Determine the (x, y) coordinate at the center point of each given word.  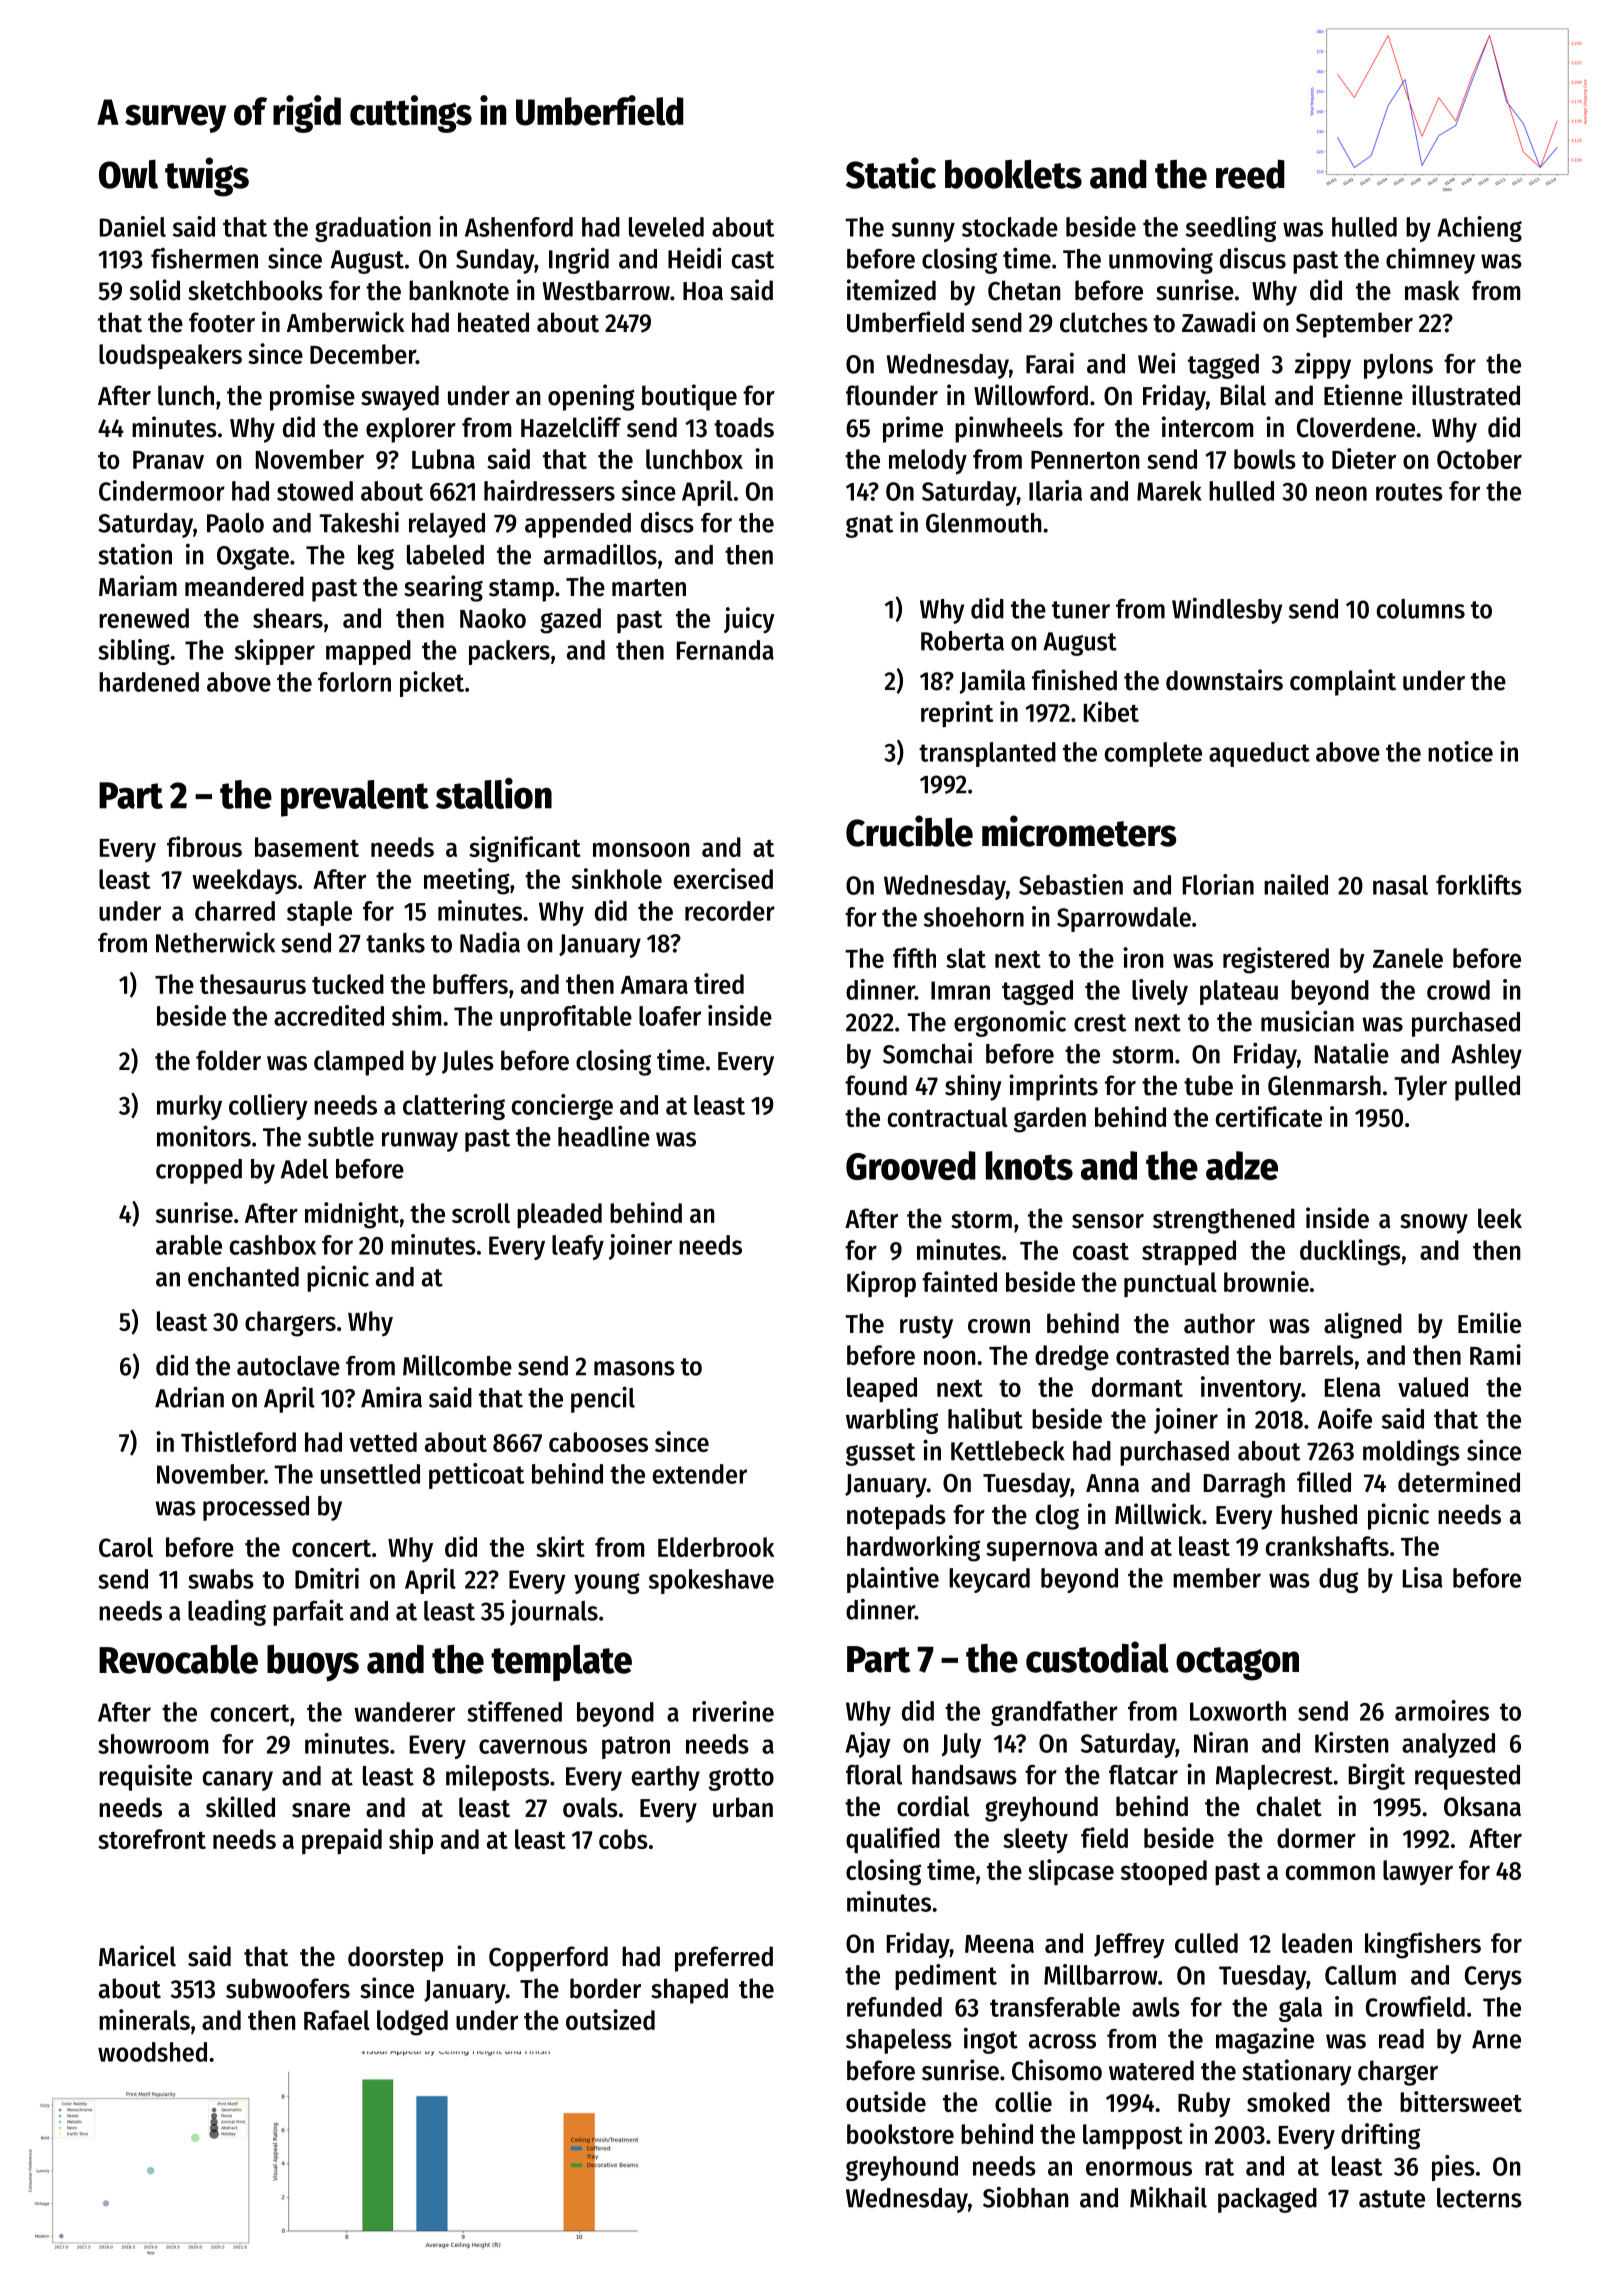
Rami (1495, 1354)
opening (591, 397)
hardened (149, 682)
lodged (412, 2023)
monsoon (641, 849)
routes (1409, 492)
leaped (882, 1390)
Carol (126, 1547)
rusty (926, 1327)
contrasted (1172, 1355)
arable (189, 1245)
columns (1421, 609)
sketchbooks (255, 290)
